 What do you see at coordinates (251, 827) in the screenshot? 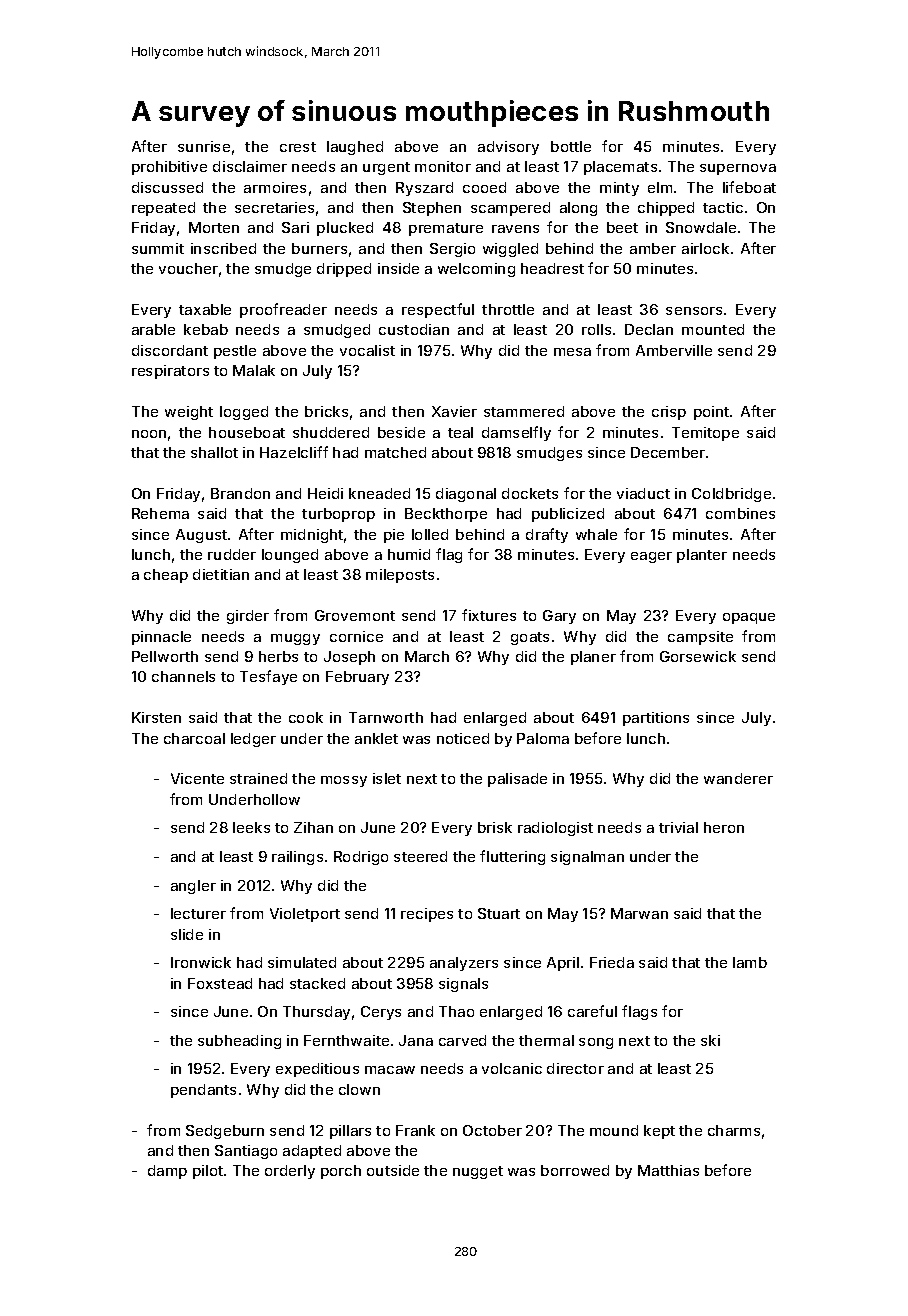
I see `leeks` at bounding box center [251, 827].
